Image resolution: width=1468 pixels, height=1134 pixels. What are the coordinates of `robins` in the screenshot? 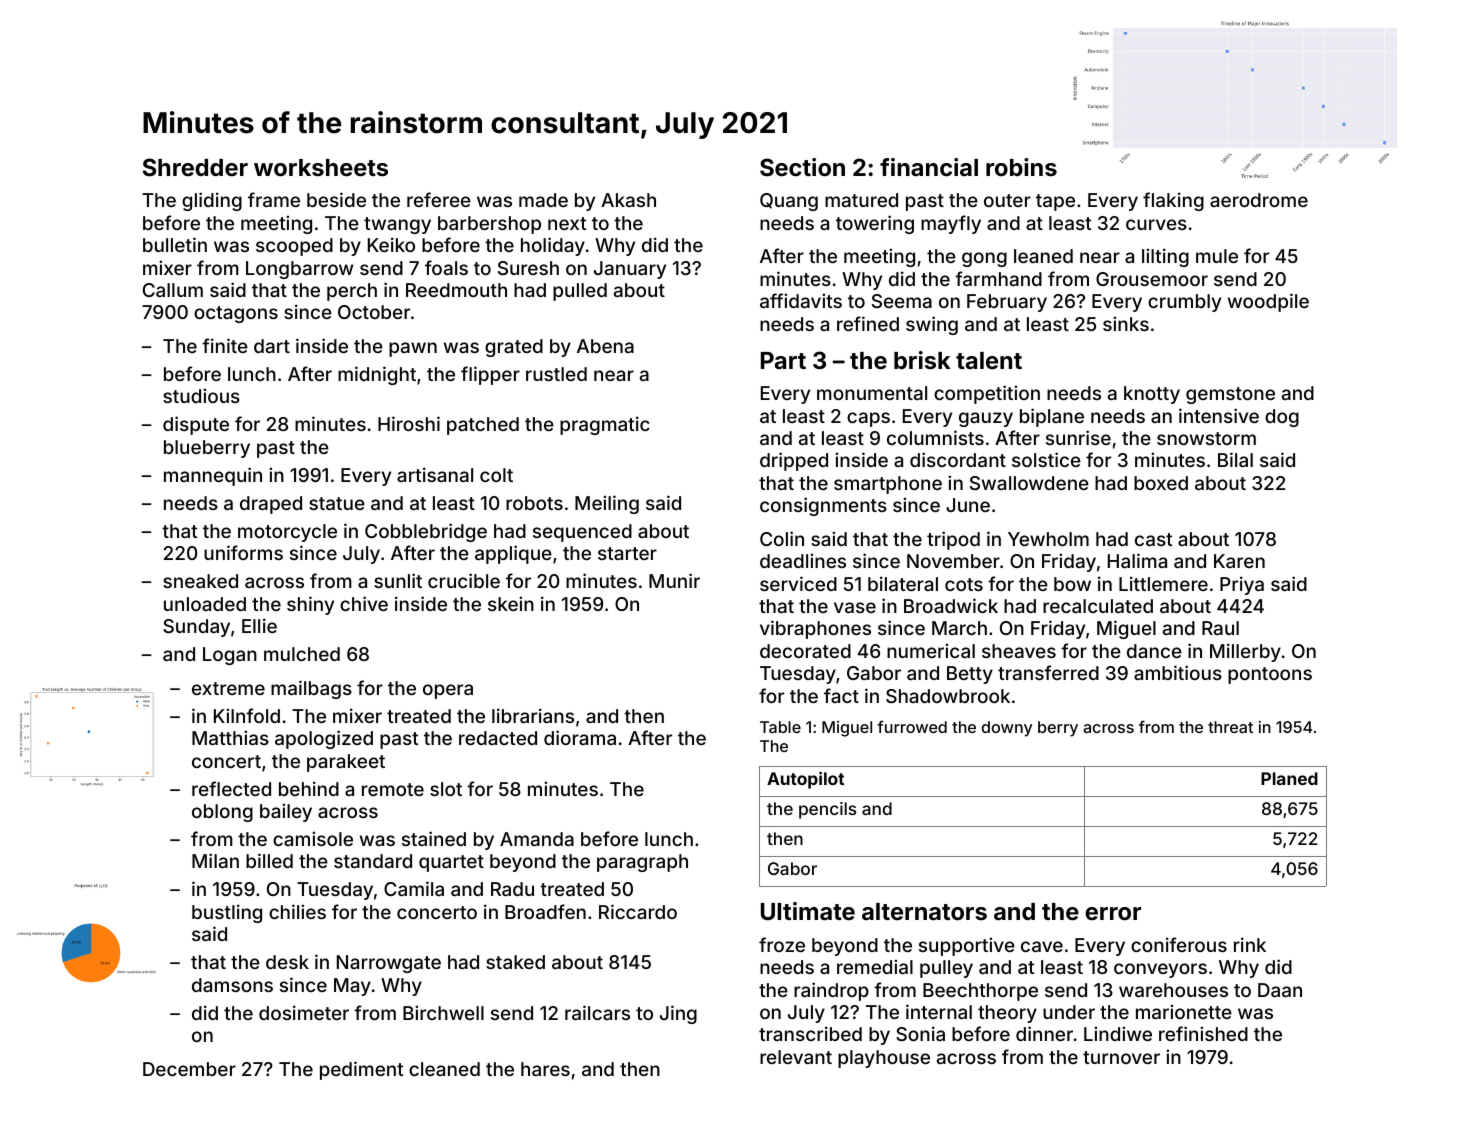 It's located at (1021, 167).
